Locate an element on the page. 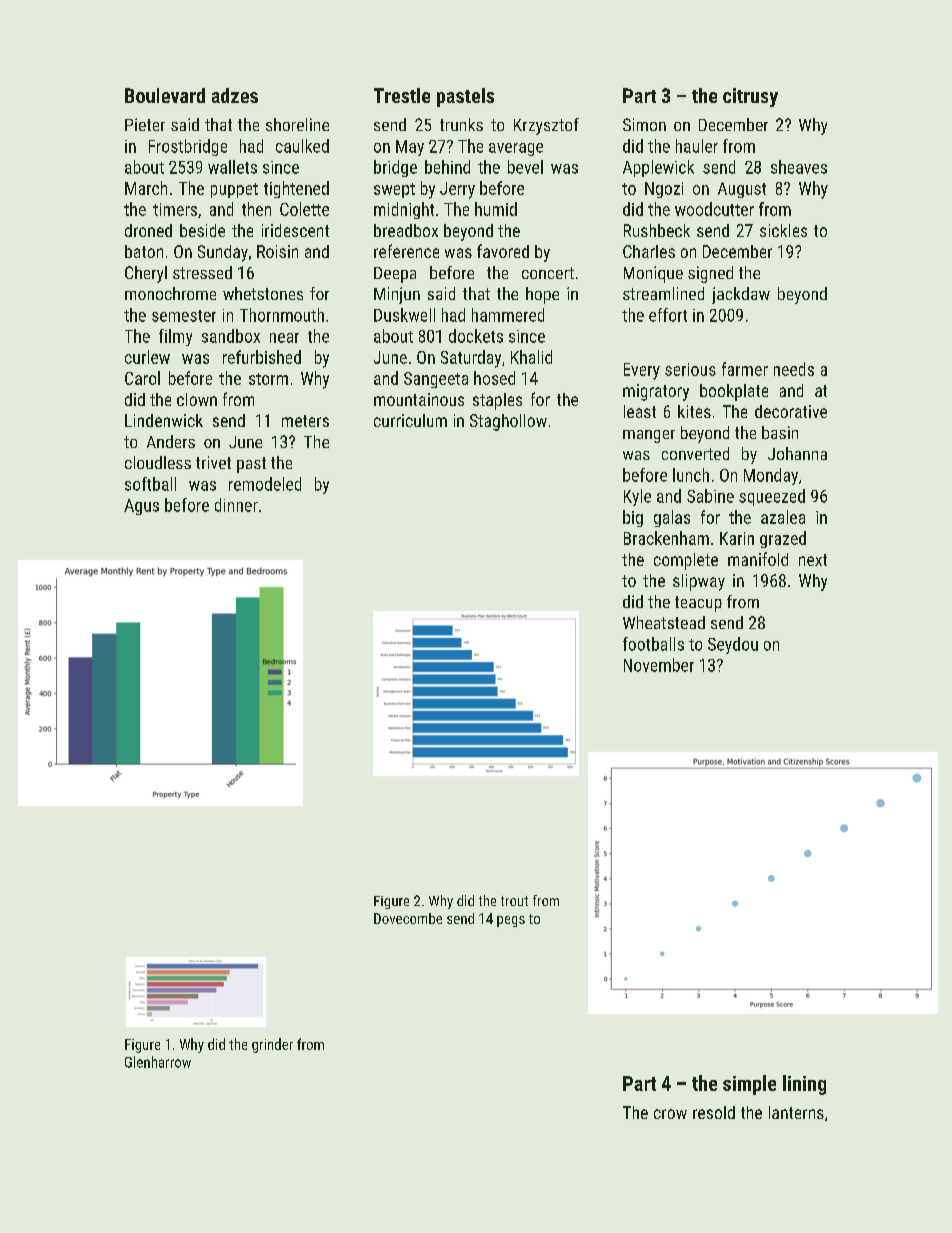 Image resolution: width=952 pixels, height=1233 pixels. grinder is located at coordinates (272, 1045).
